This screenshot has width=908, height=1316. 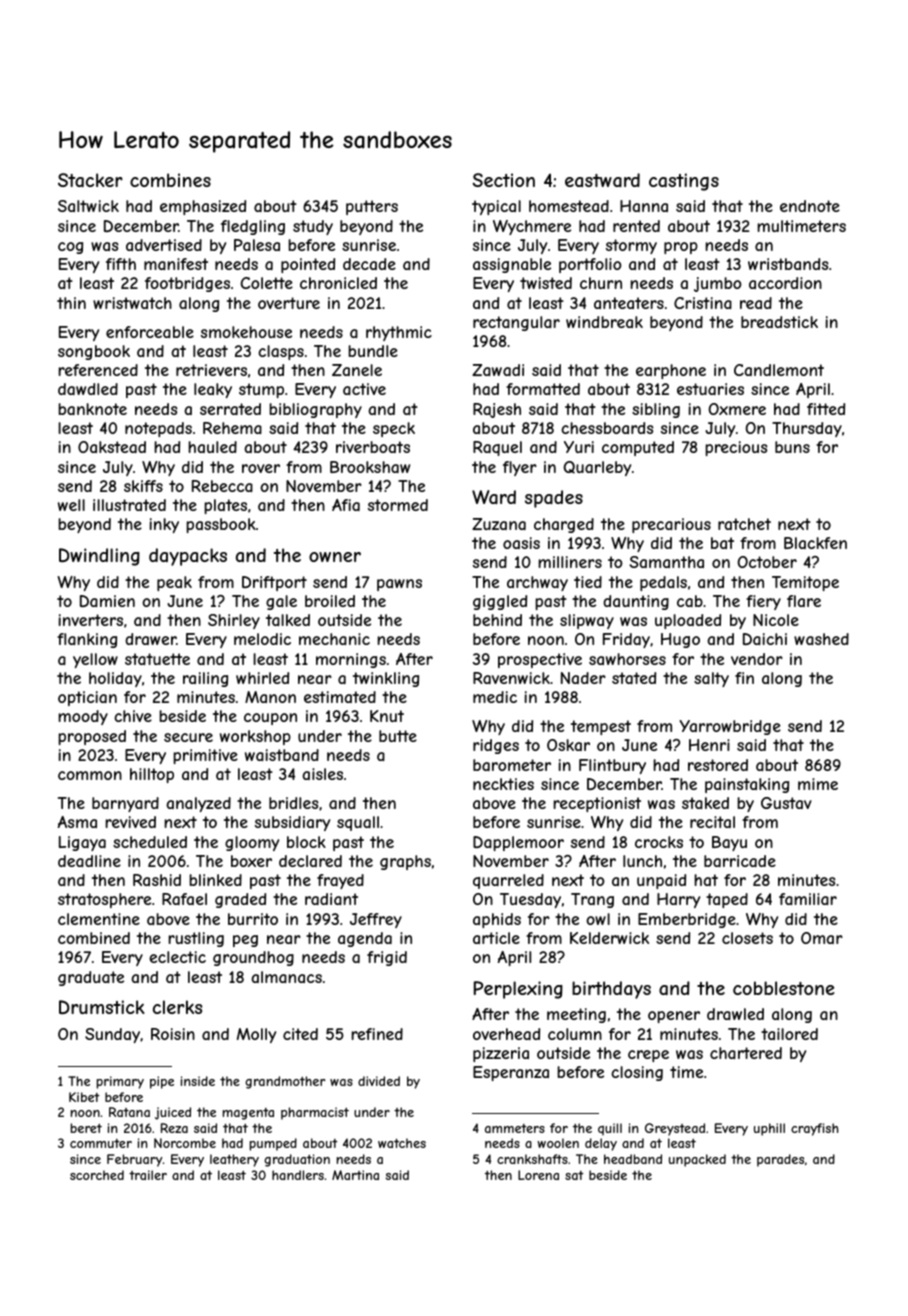 I want to click on plates, so click(x=225, y=506).
